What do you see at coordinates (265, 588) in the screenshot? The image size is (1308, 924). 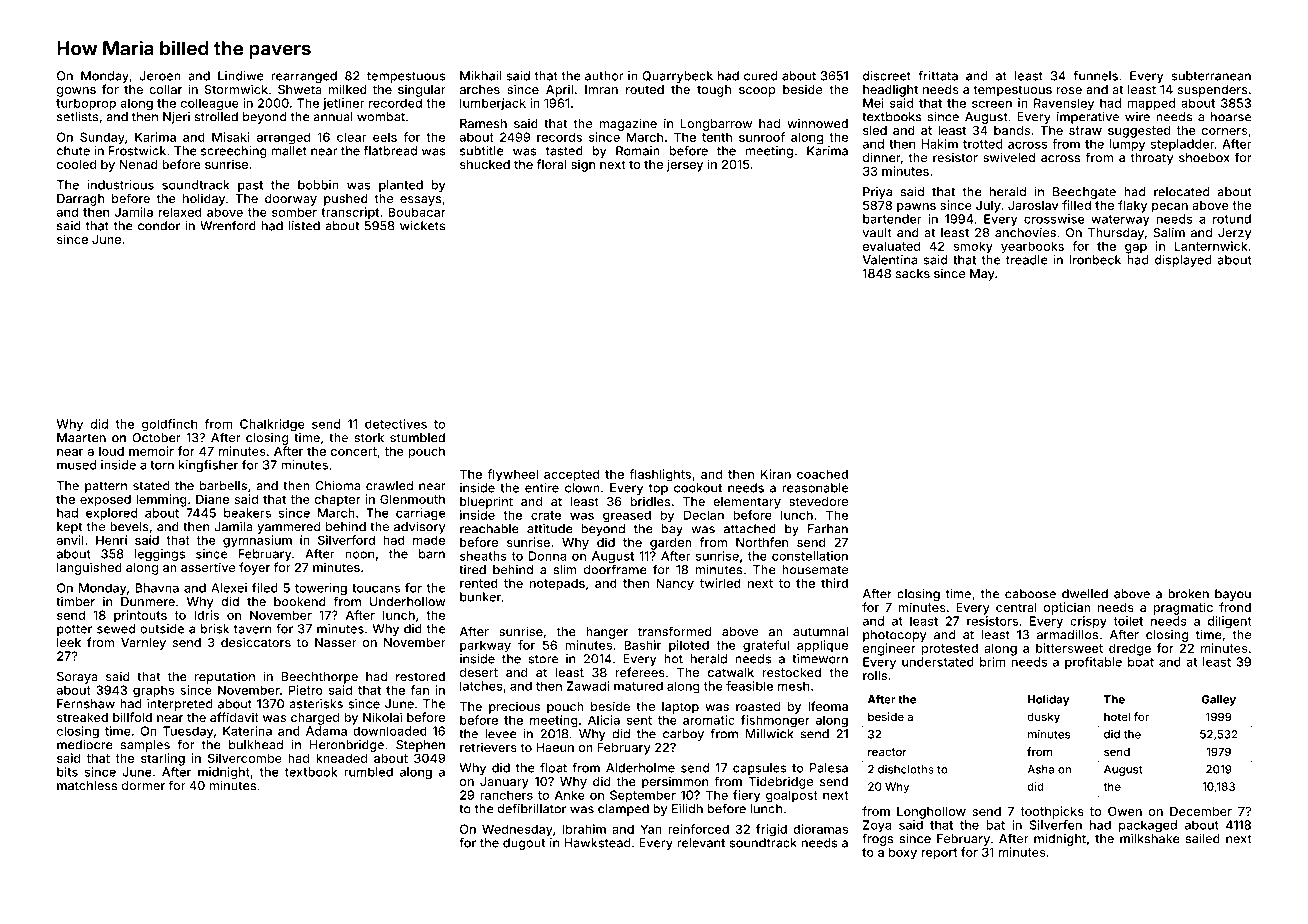 I see `filed` at bounding box center [265, 588].
